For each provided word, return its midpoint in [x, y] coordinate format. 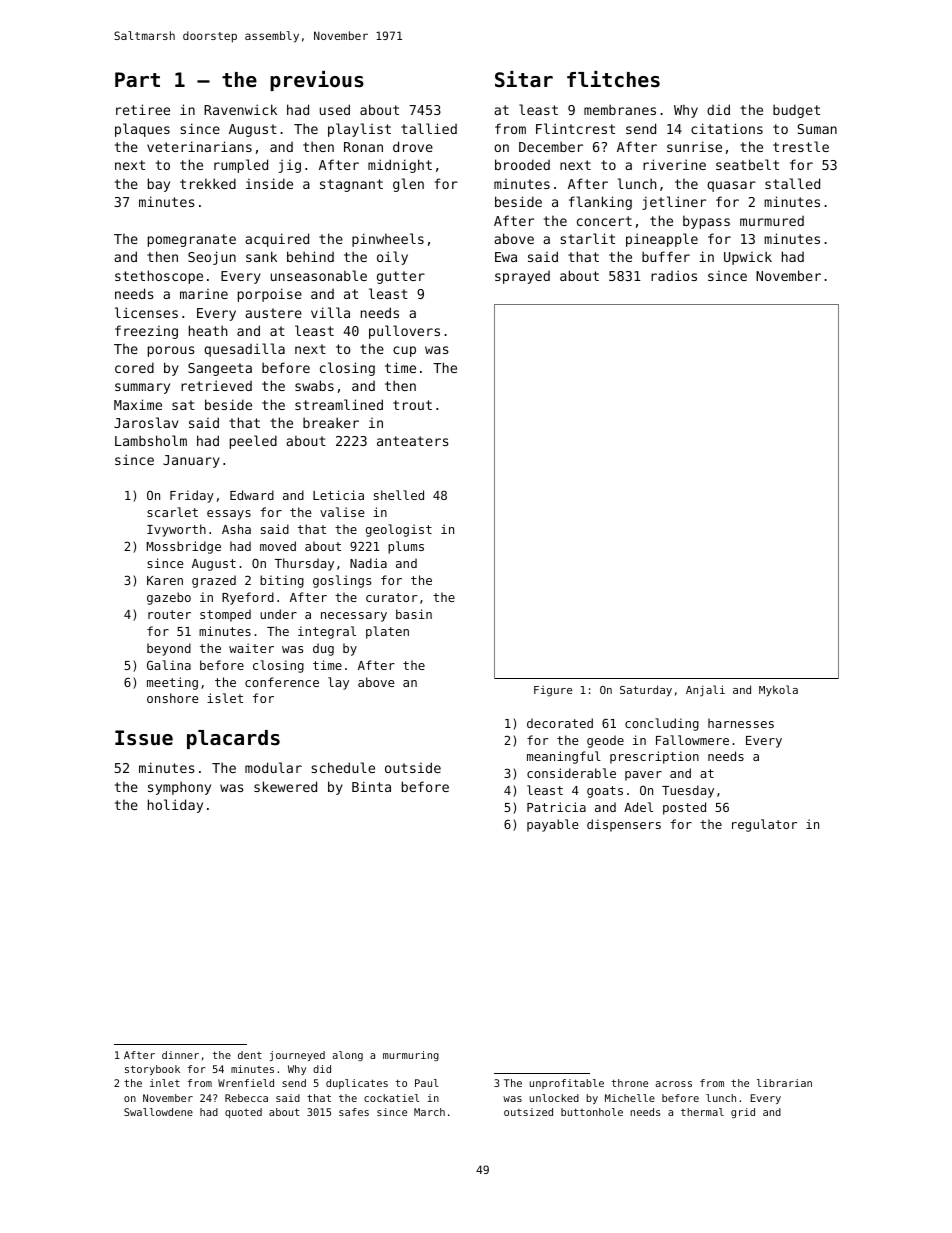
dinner [180, 1055]
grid [743, 1113]
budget [796, 111]
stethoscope [159, 277]
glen [408, 185]
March [429, 1112]
